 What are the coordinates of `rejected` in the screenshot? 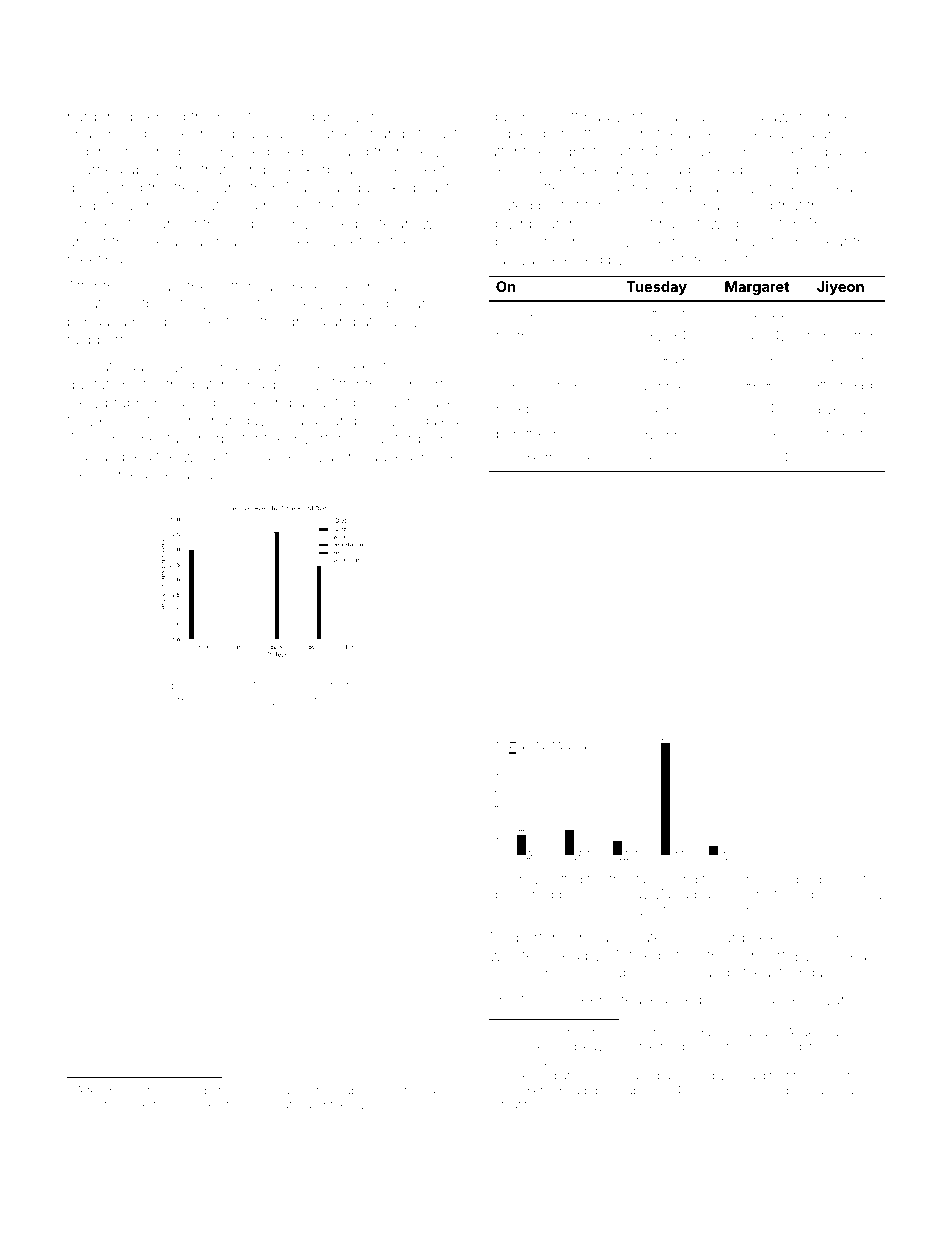 It's located at (575, 261).
